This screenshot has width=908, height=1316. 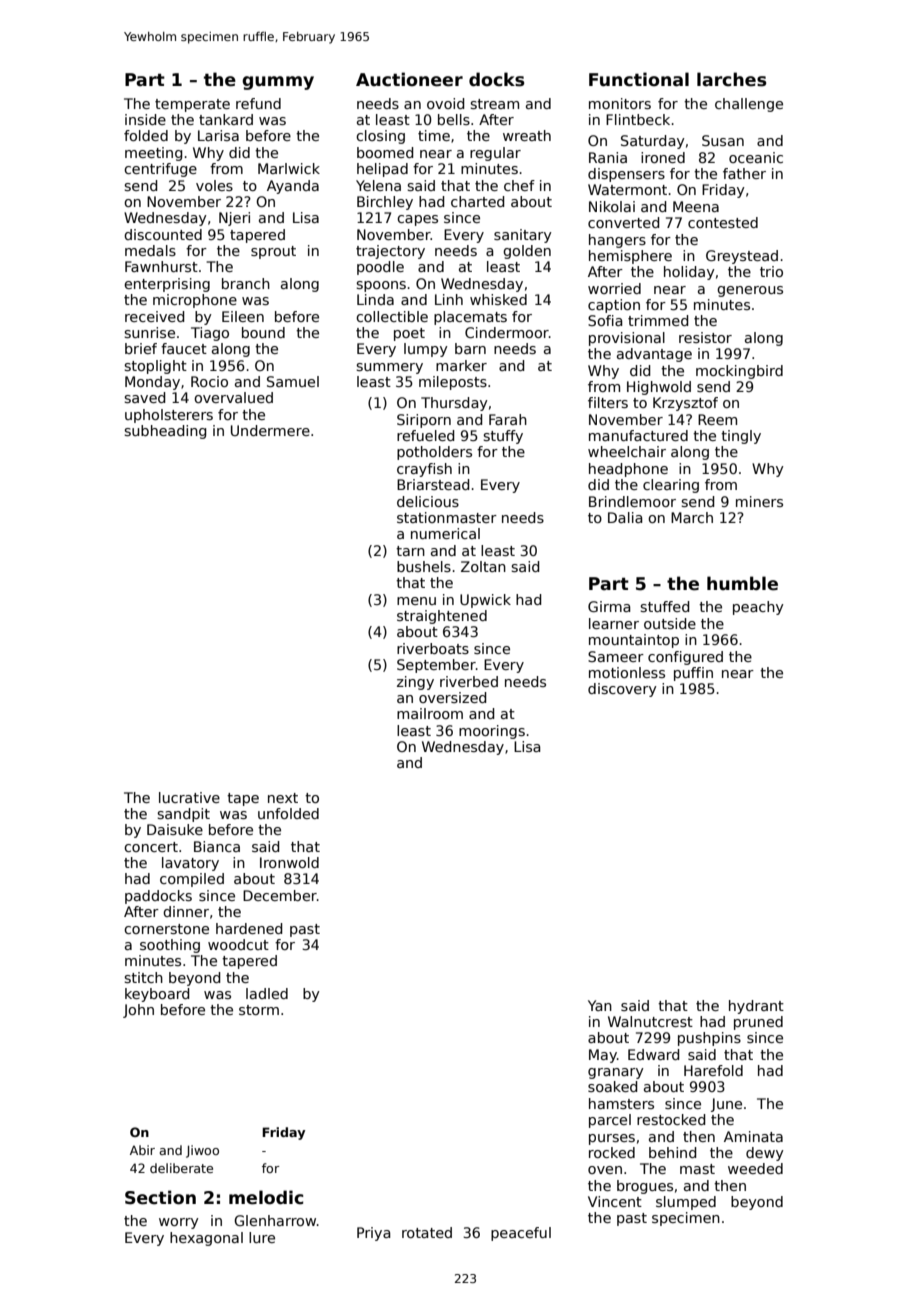 What do you see at coordinates (653, 1054) in the screenshot?
I see `Edward` at bounding box center [653, 1054].
